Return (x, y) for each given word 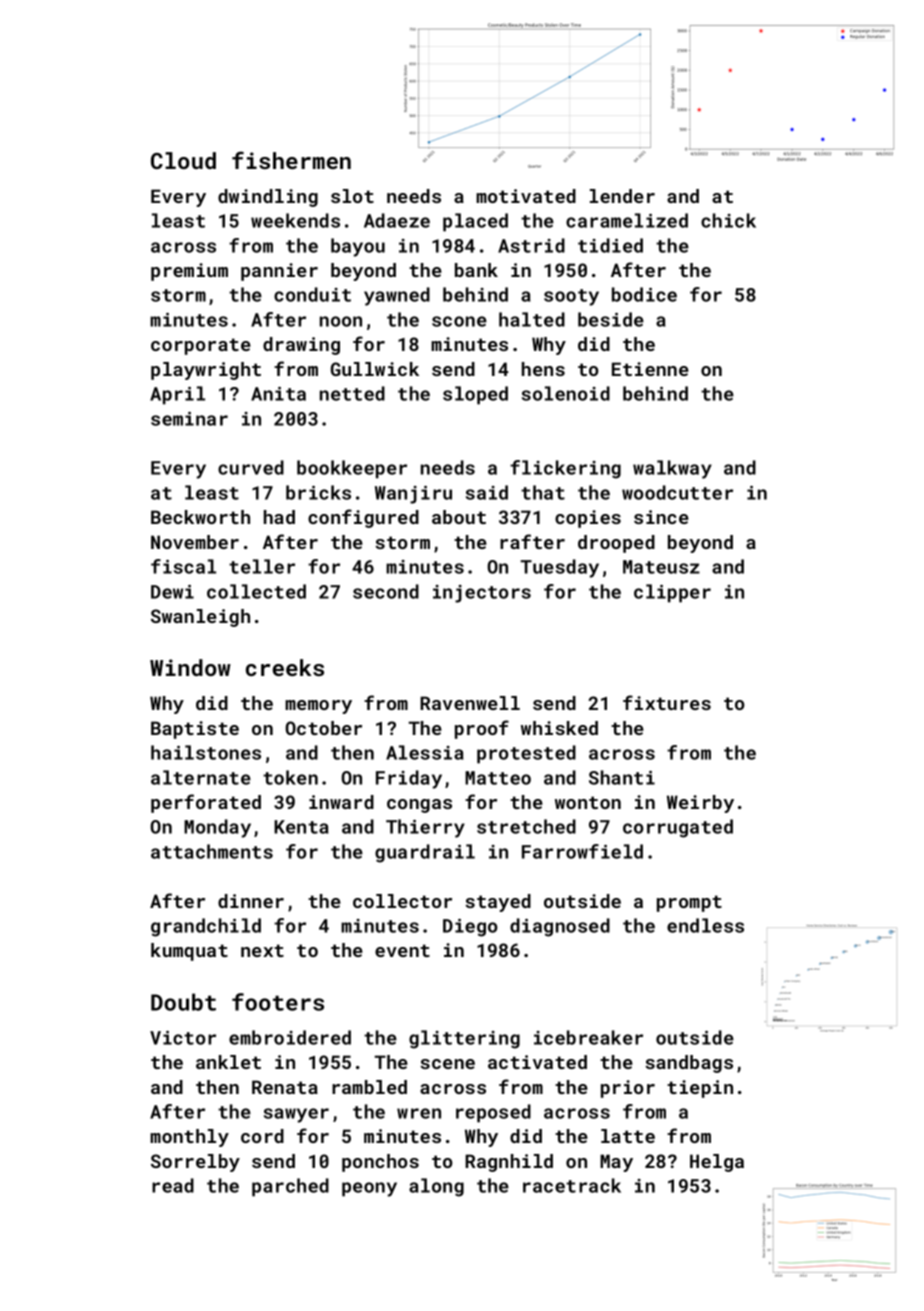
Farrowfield (582, 851)
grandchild (206, 927)
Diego (470, 928)
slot (352, 196)
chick (728, 220)
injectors (482, 594)
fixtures (667, 702)
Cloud (183, 160)
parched (290, 1187)
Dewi (172, 592)
